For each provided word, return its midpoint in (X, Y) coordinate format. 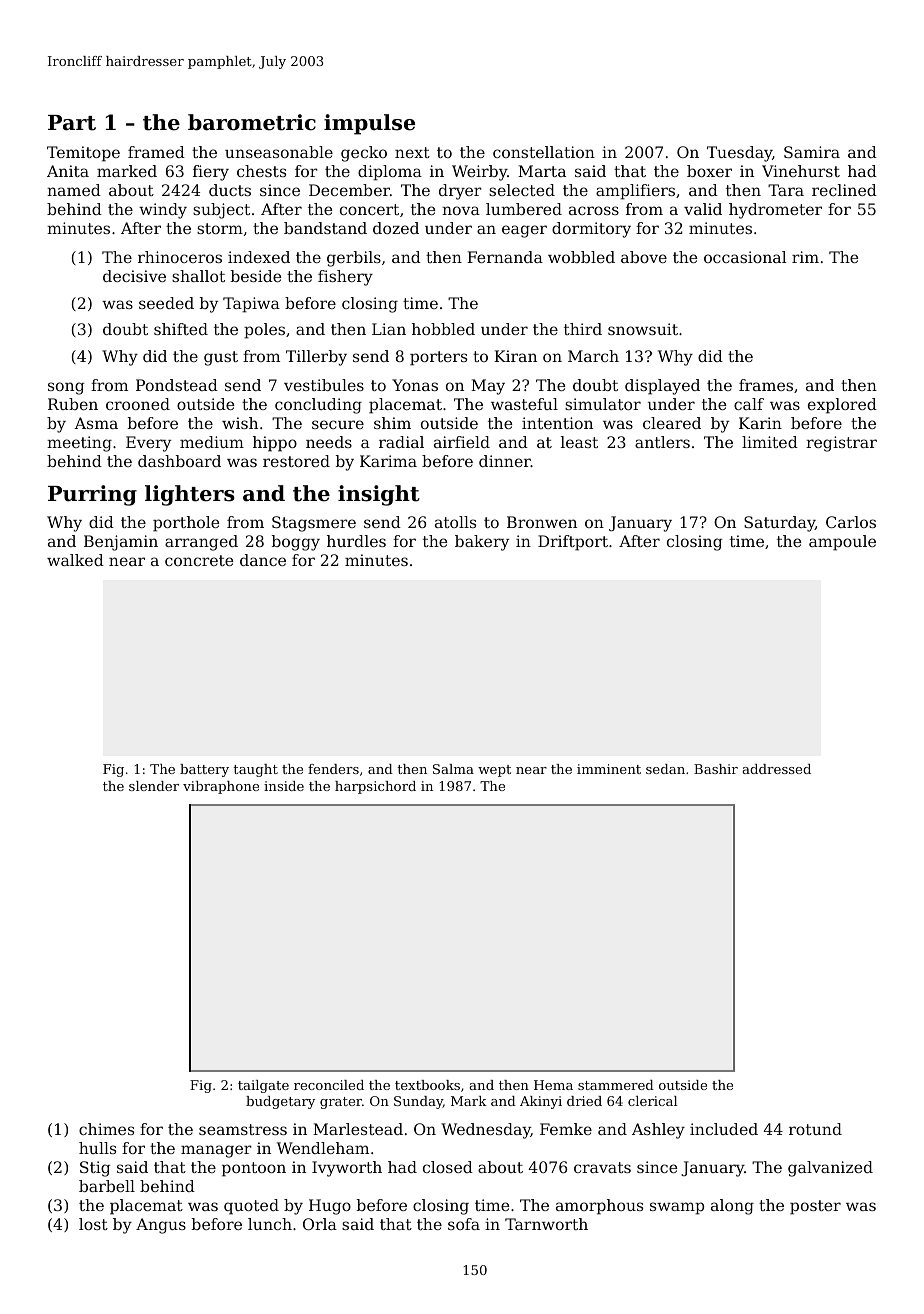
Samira (812, 152)
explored (842, 406)
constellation (544, 152)
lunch (270, 1224)
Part (72, 123)
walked (75, 560)
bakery (482, 543)
